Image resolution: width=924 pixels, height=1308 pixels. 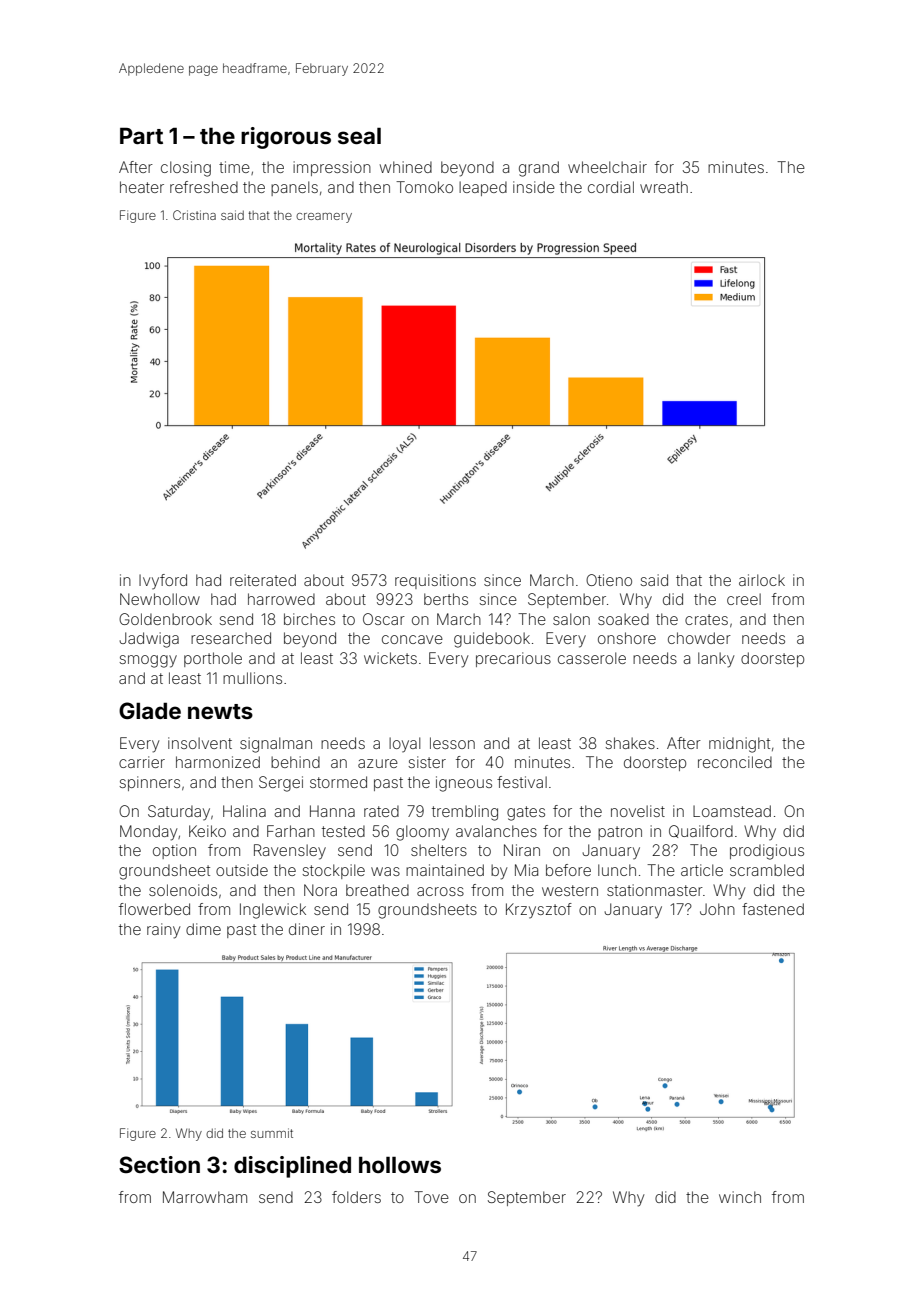 What do you see at coordinates (324, 218) in the image?
I see `creamery` at bounding box center [324, 218].
